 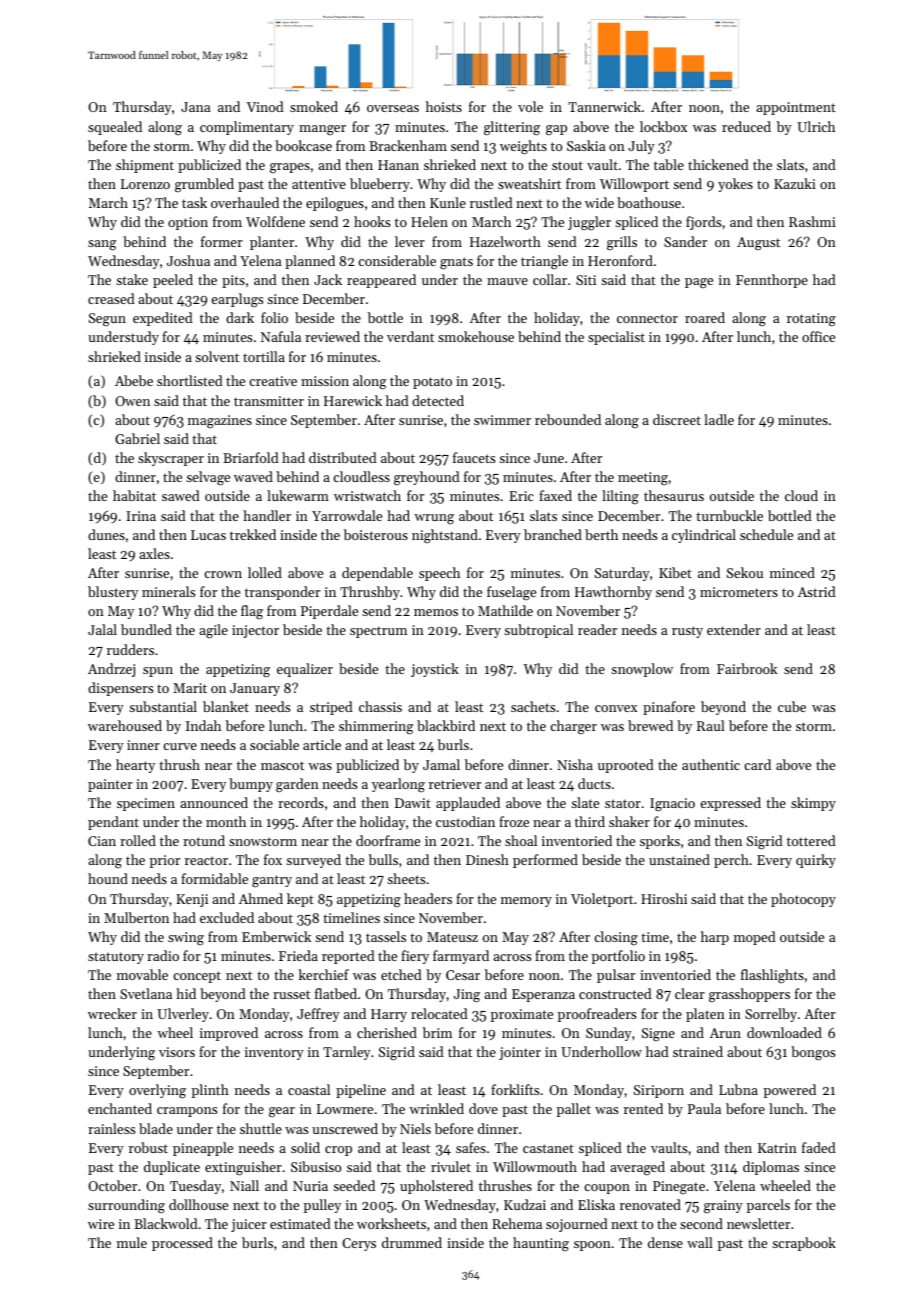 What do you see at coordinates (505, 241) in the image?
I see `Hazelworth` at bounding box center [505, 241].
